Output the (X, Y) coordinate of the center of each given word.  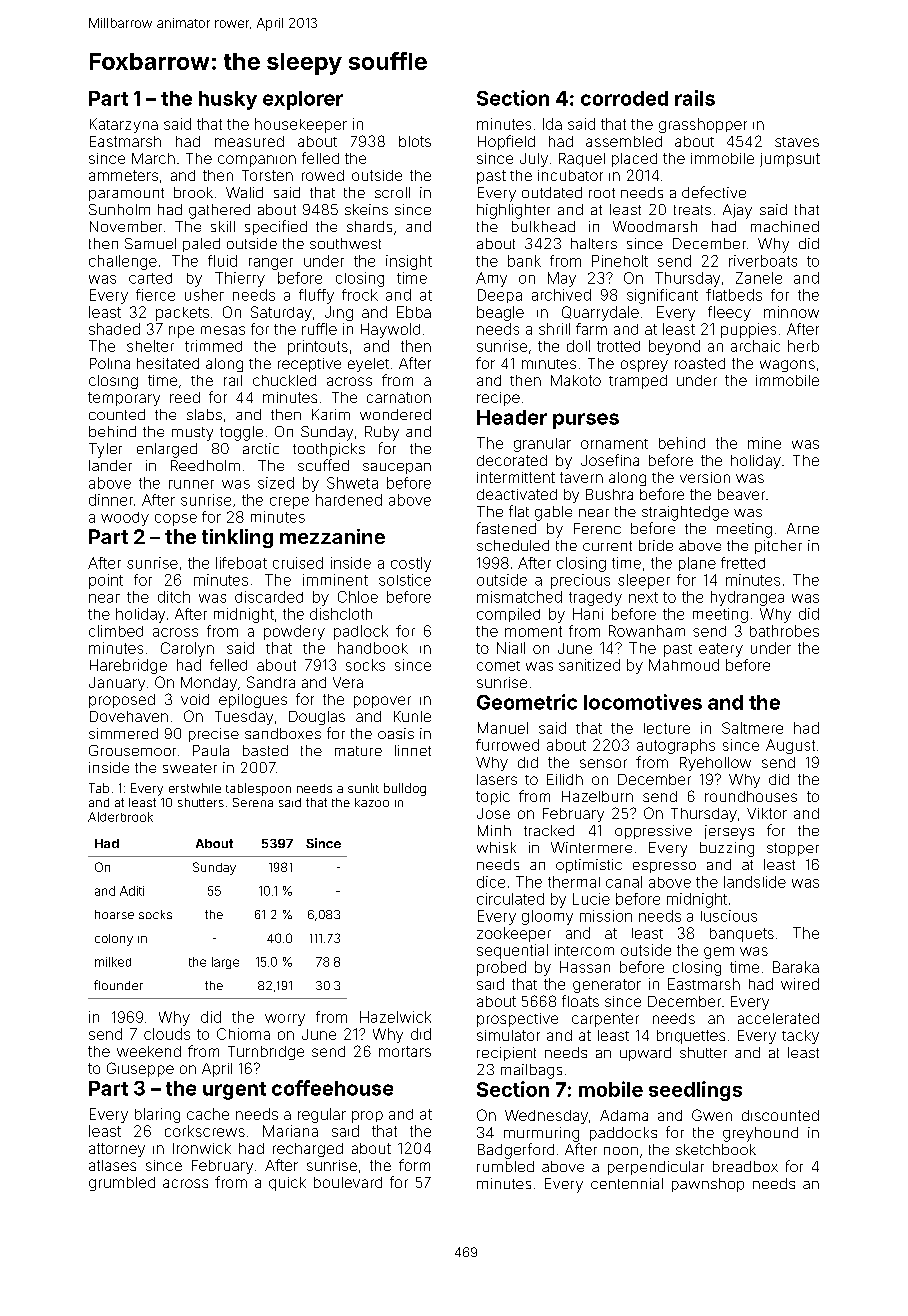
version (705, 477)
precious (580, 581)
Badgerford (516, 1151)
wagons (787, 366)
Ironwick (202, 1148)
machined (785, 226)
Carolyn (187, 649)
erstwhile (195, 788)
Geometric (527, 702)
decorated (512, 460)
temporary (124, 399)
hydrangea (747, 598)
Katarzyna (124, 125)
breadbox (745, 1166)
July (534, 160)
